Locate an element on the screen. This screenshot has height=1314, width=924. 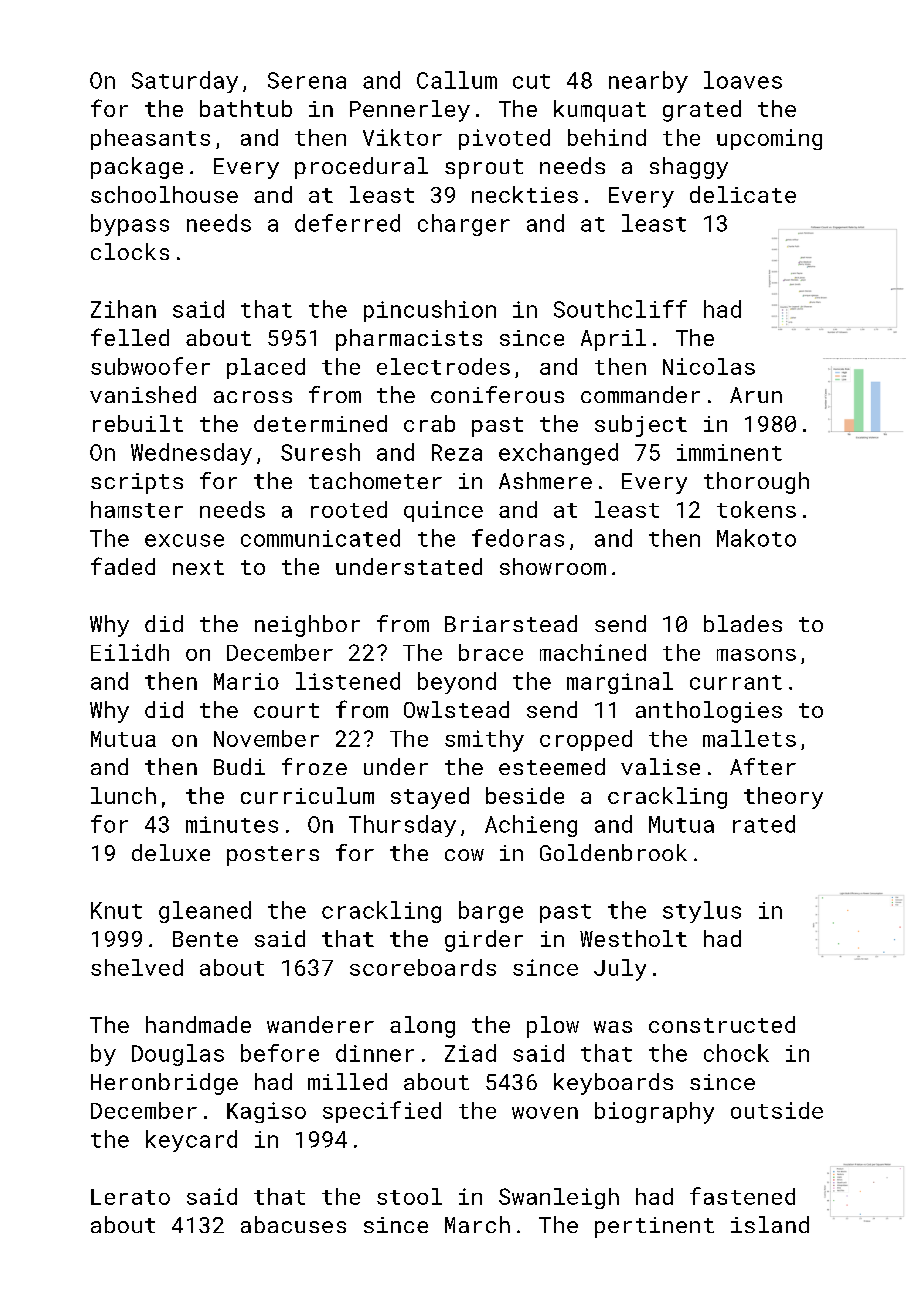
Callum is located at coordinates (457, 80).
